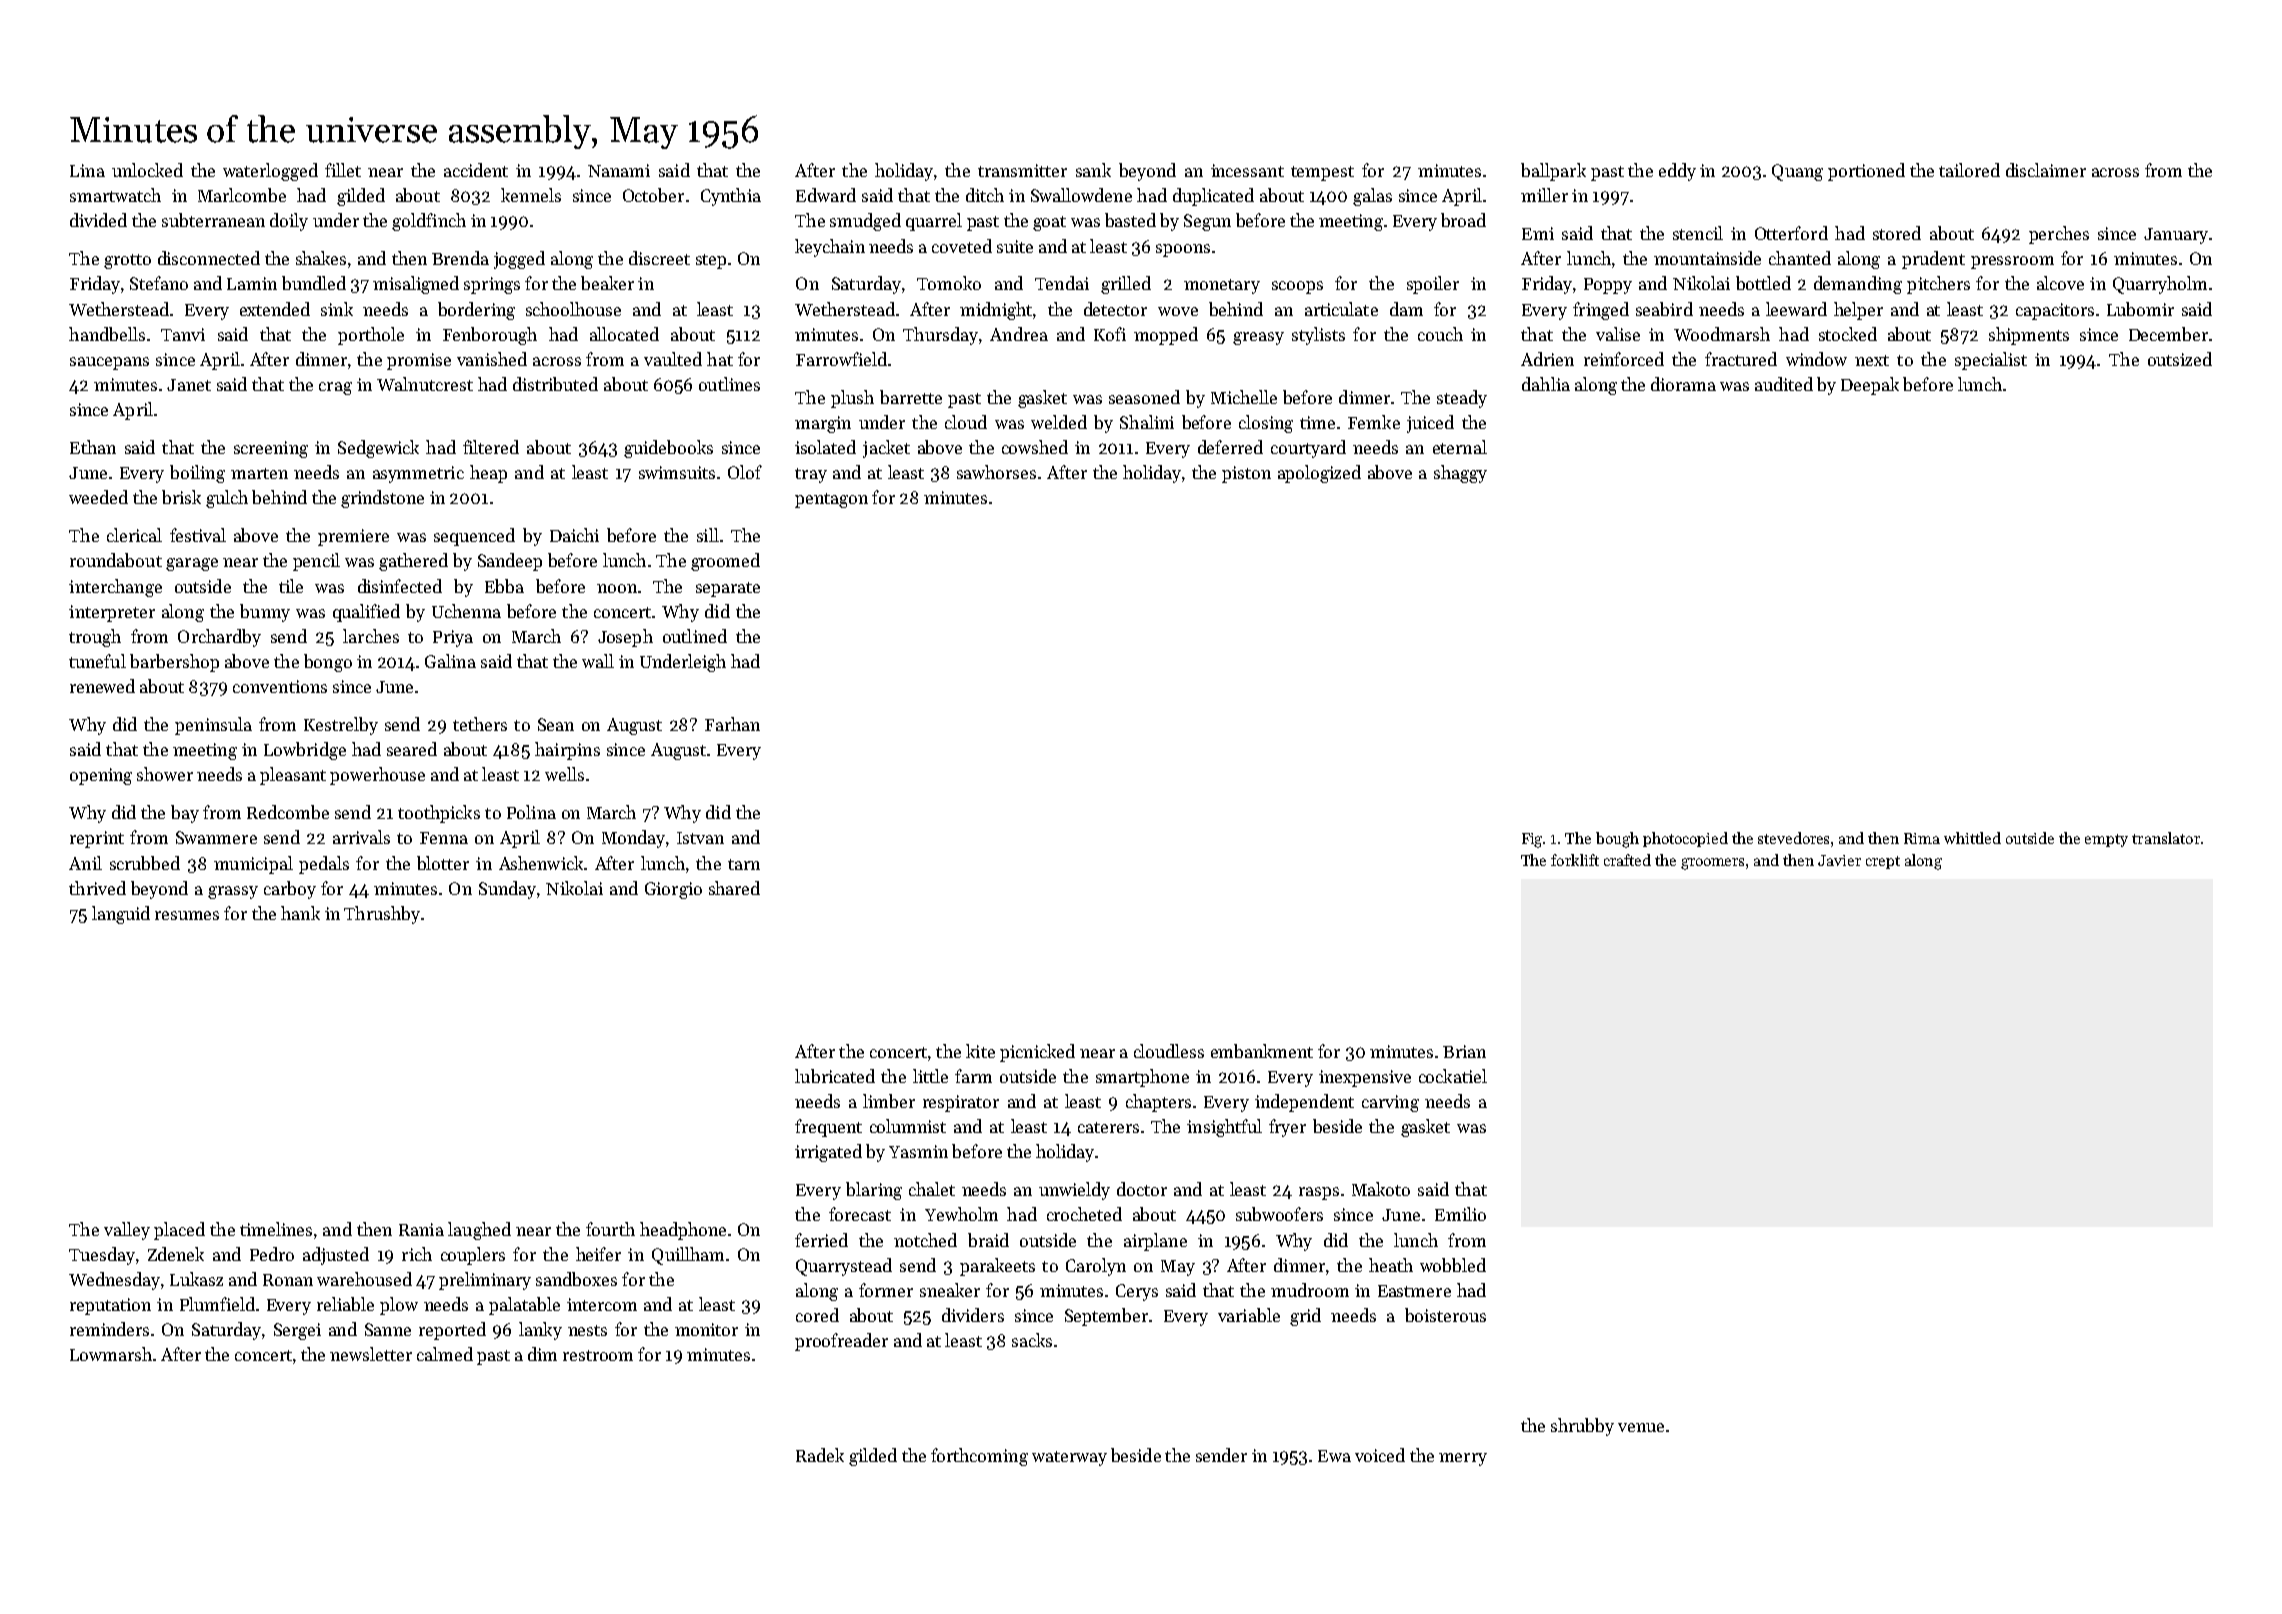 This document has height=1614, width=2282. I want to click on January, so click(2176, 236).
